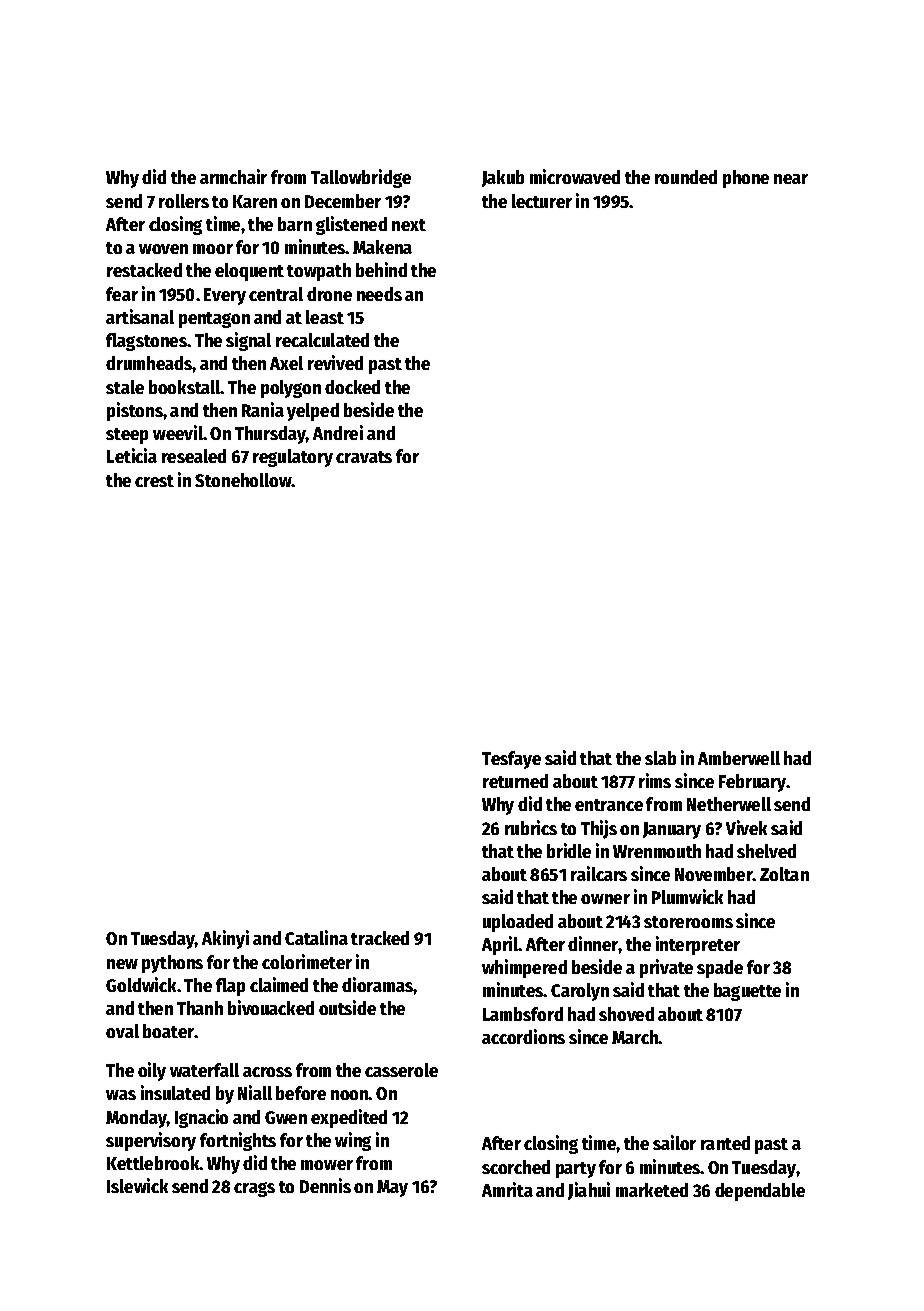 The image size is (924, 1311). I want to click on armchair, so click(233, 176).
